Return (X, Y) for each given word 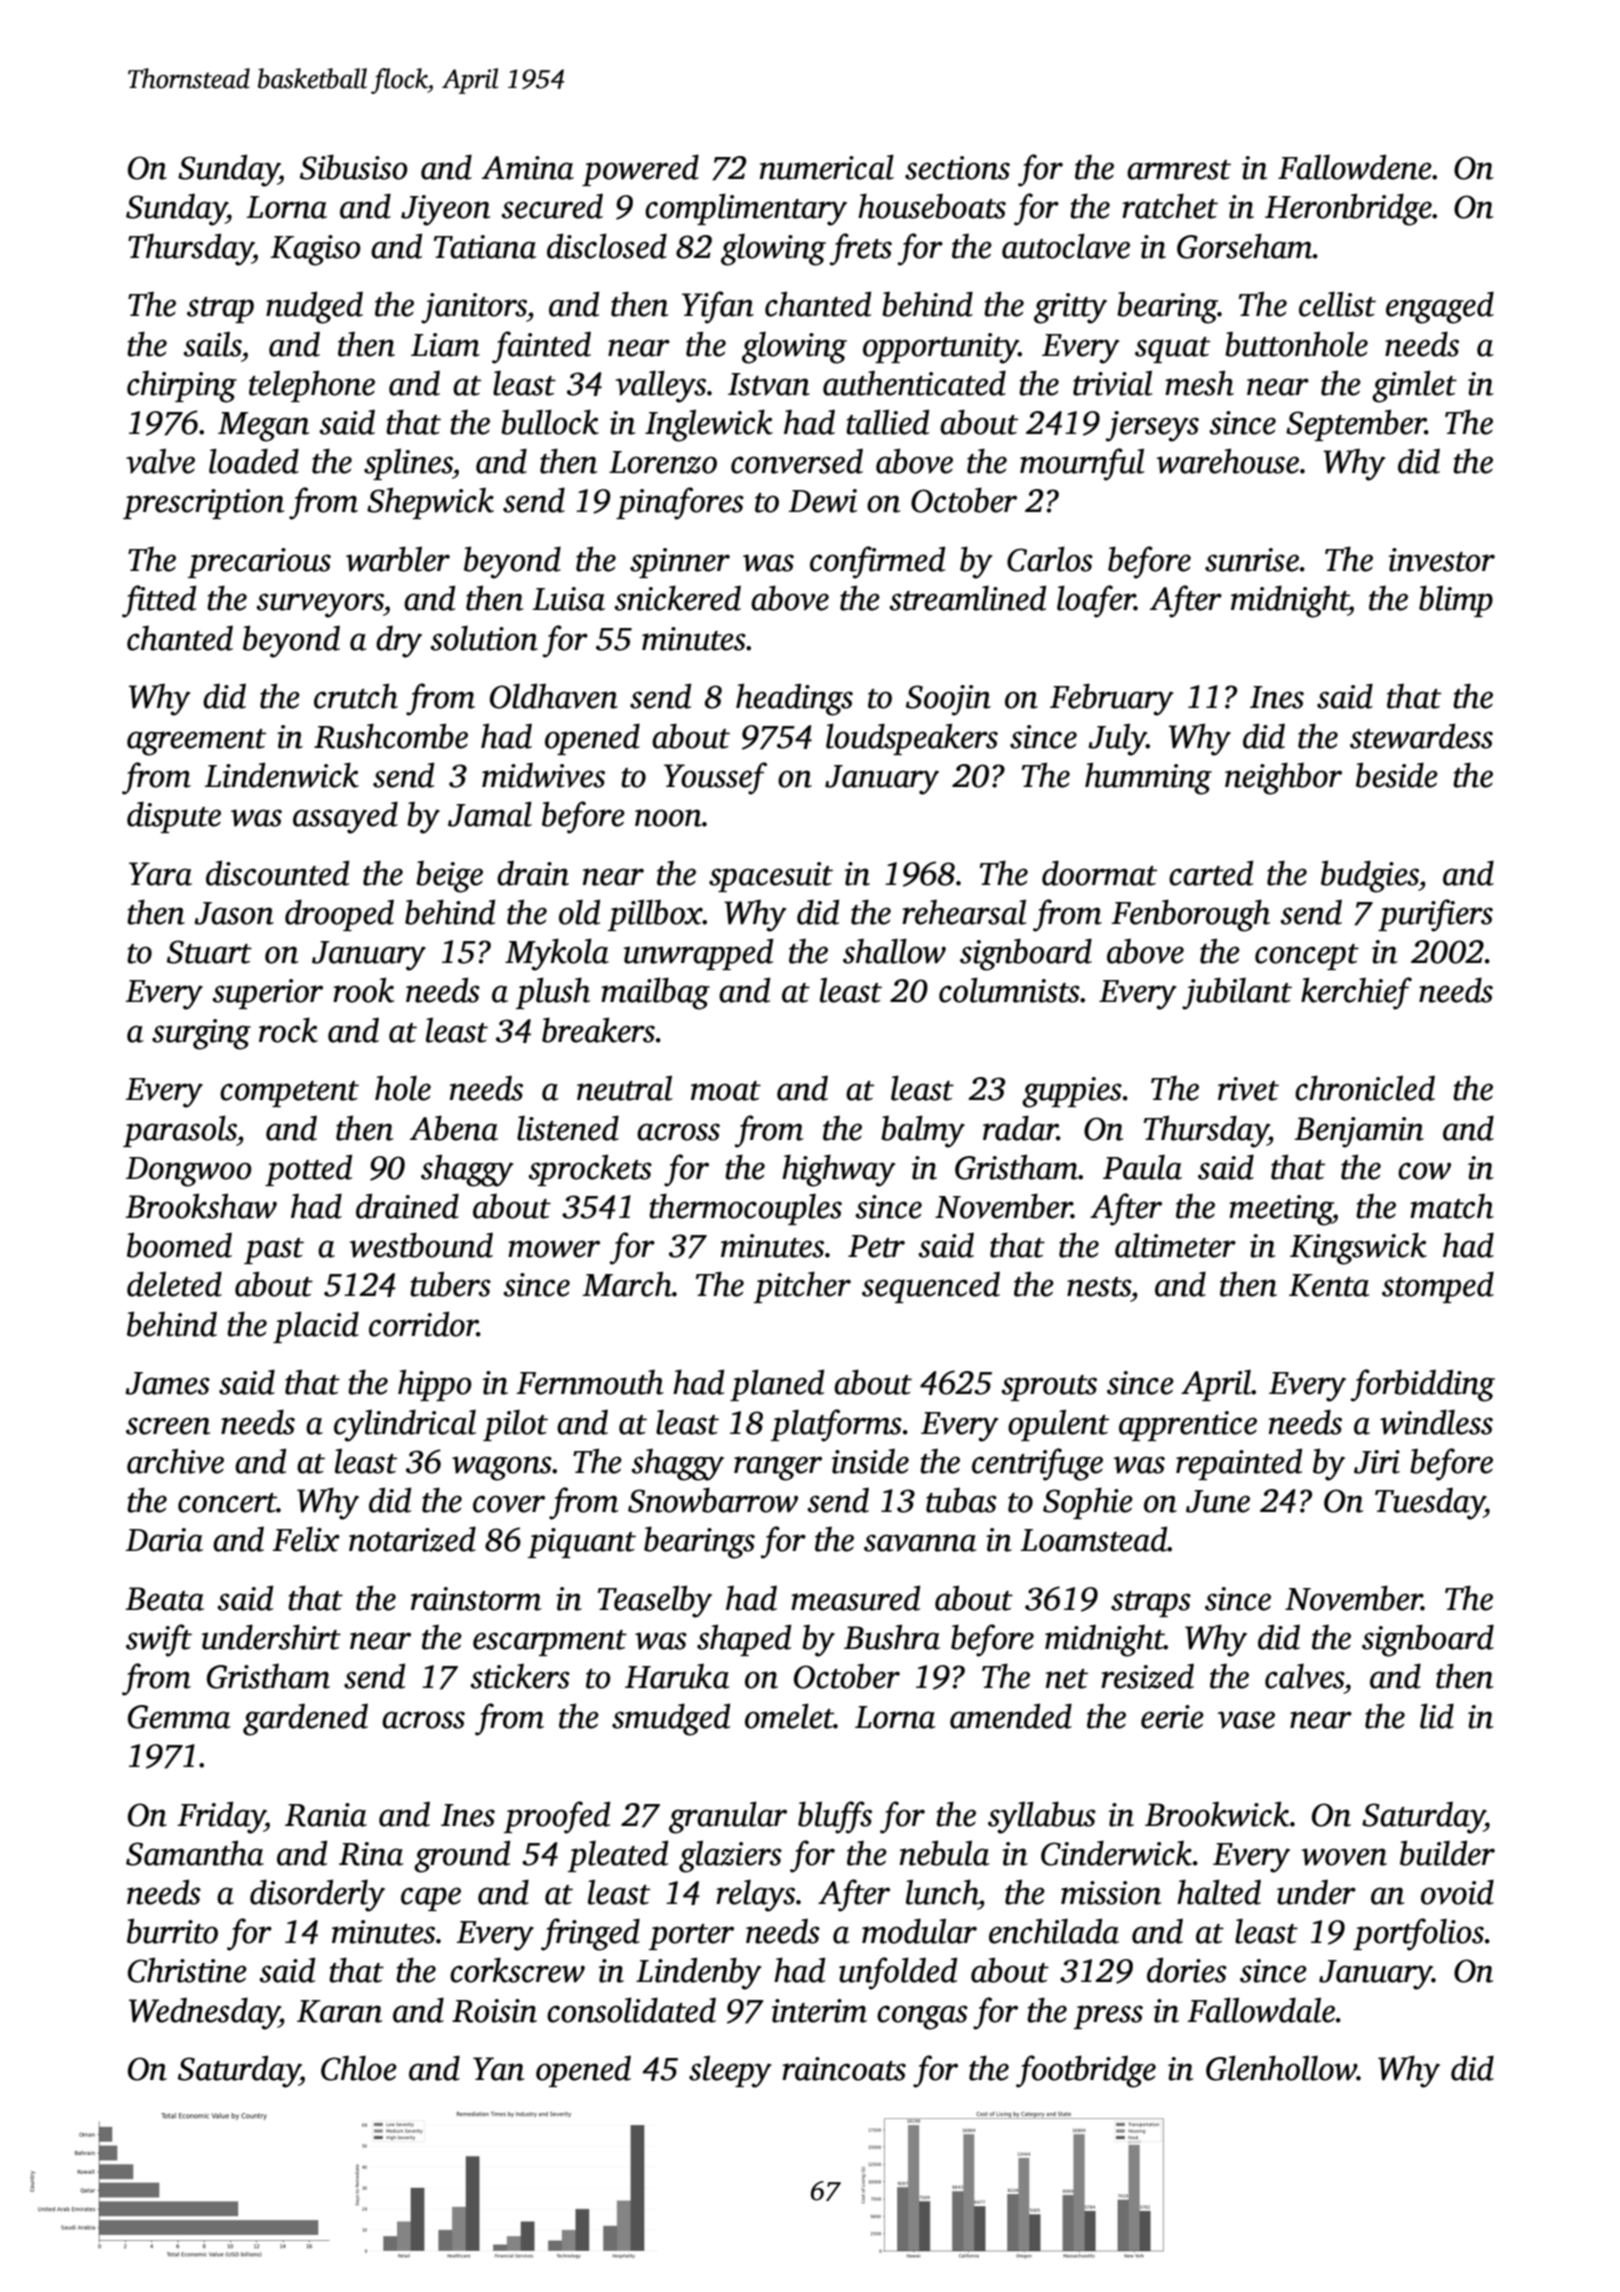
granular (728, 1817)
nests (1099, 1287)
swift (159, 1640)
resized (1147, 1676)
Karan (339, 2011)
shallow (894, 951)
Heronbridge (1348, 209)
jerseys (1152, 426)
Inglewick (709, 425)
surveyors (320, 605)
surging (201, 1034)
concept (1307, 957)
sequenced (931, 1287)
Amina (528, 168)
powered (640, 170)
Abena (454, 1128)
